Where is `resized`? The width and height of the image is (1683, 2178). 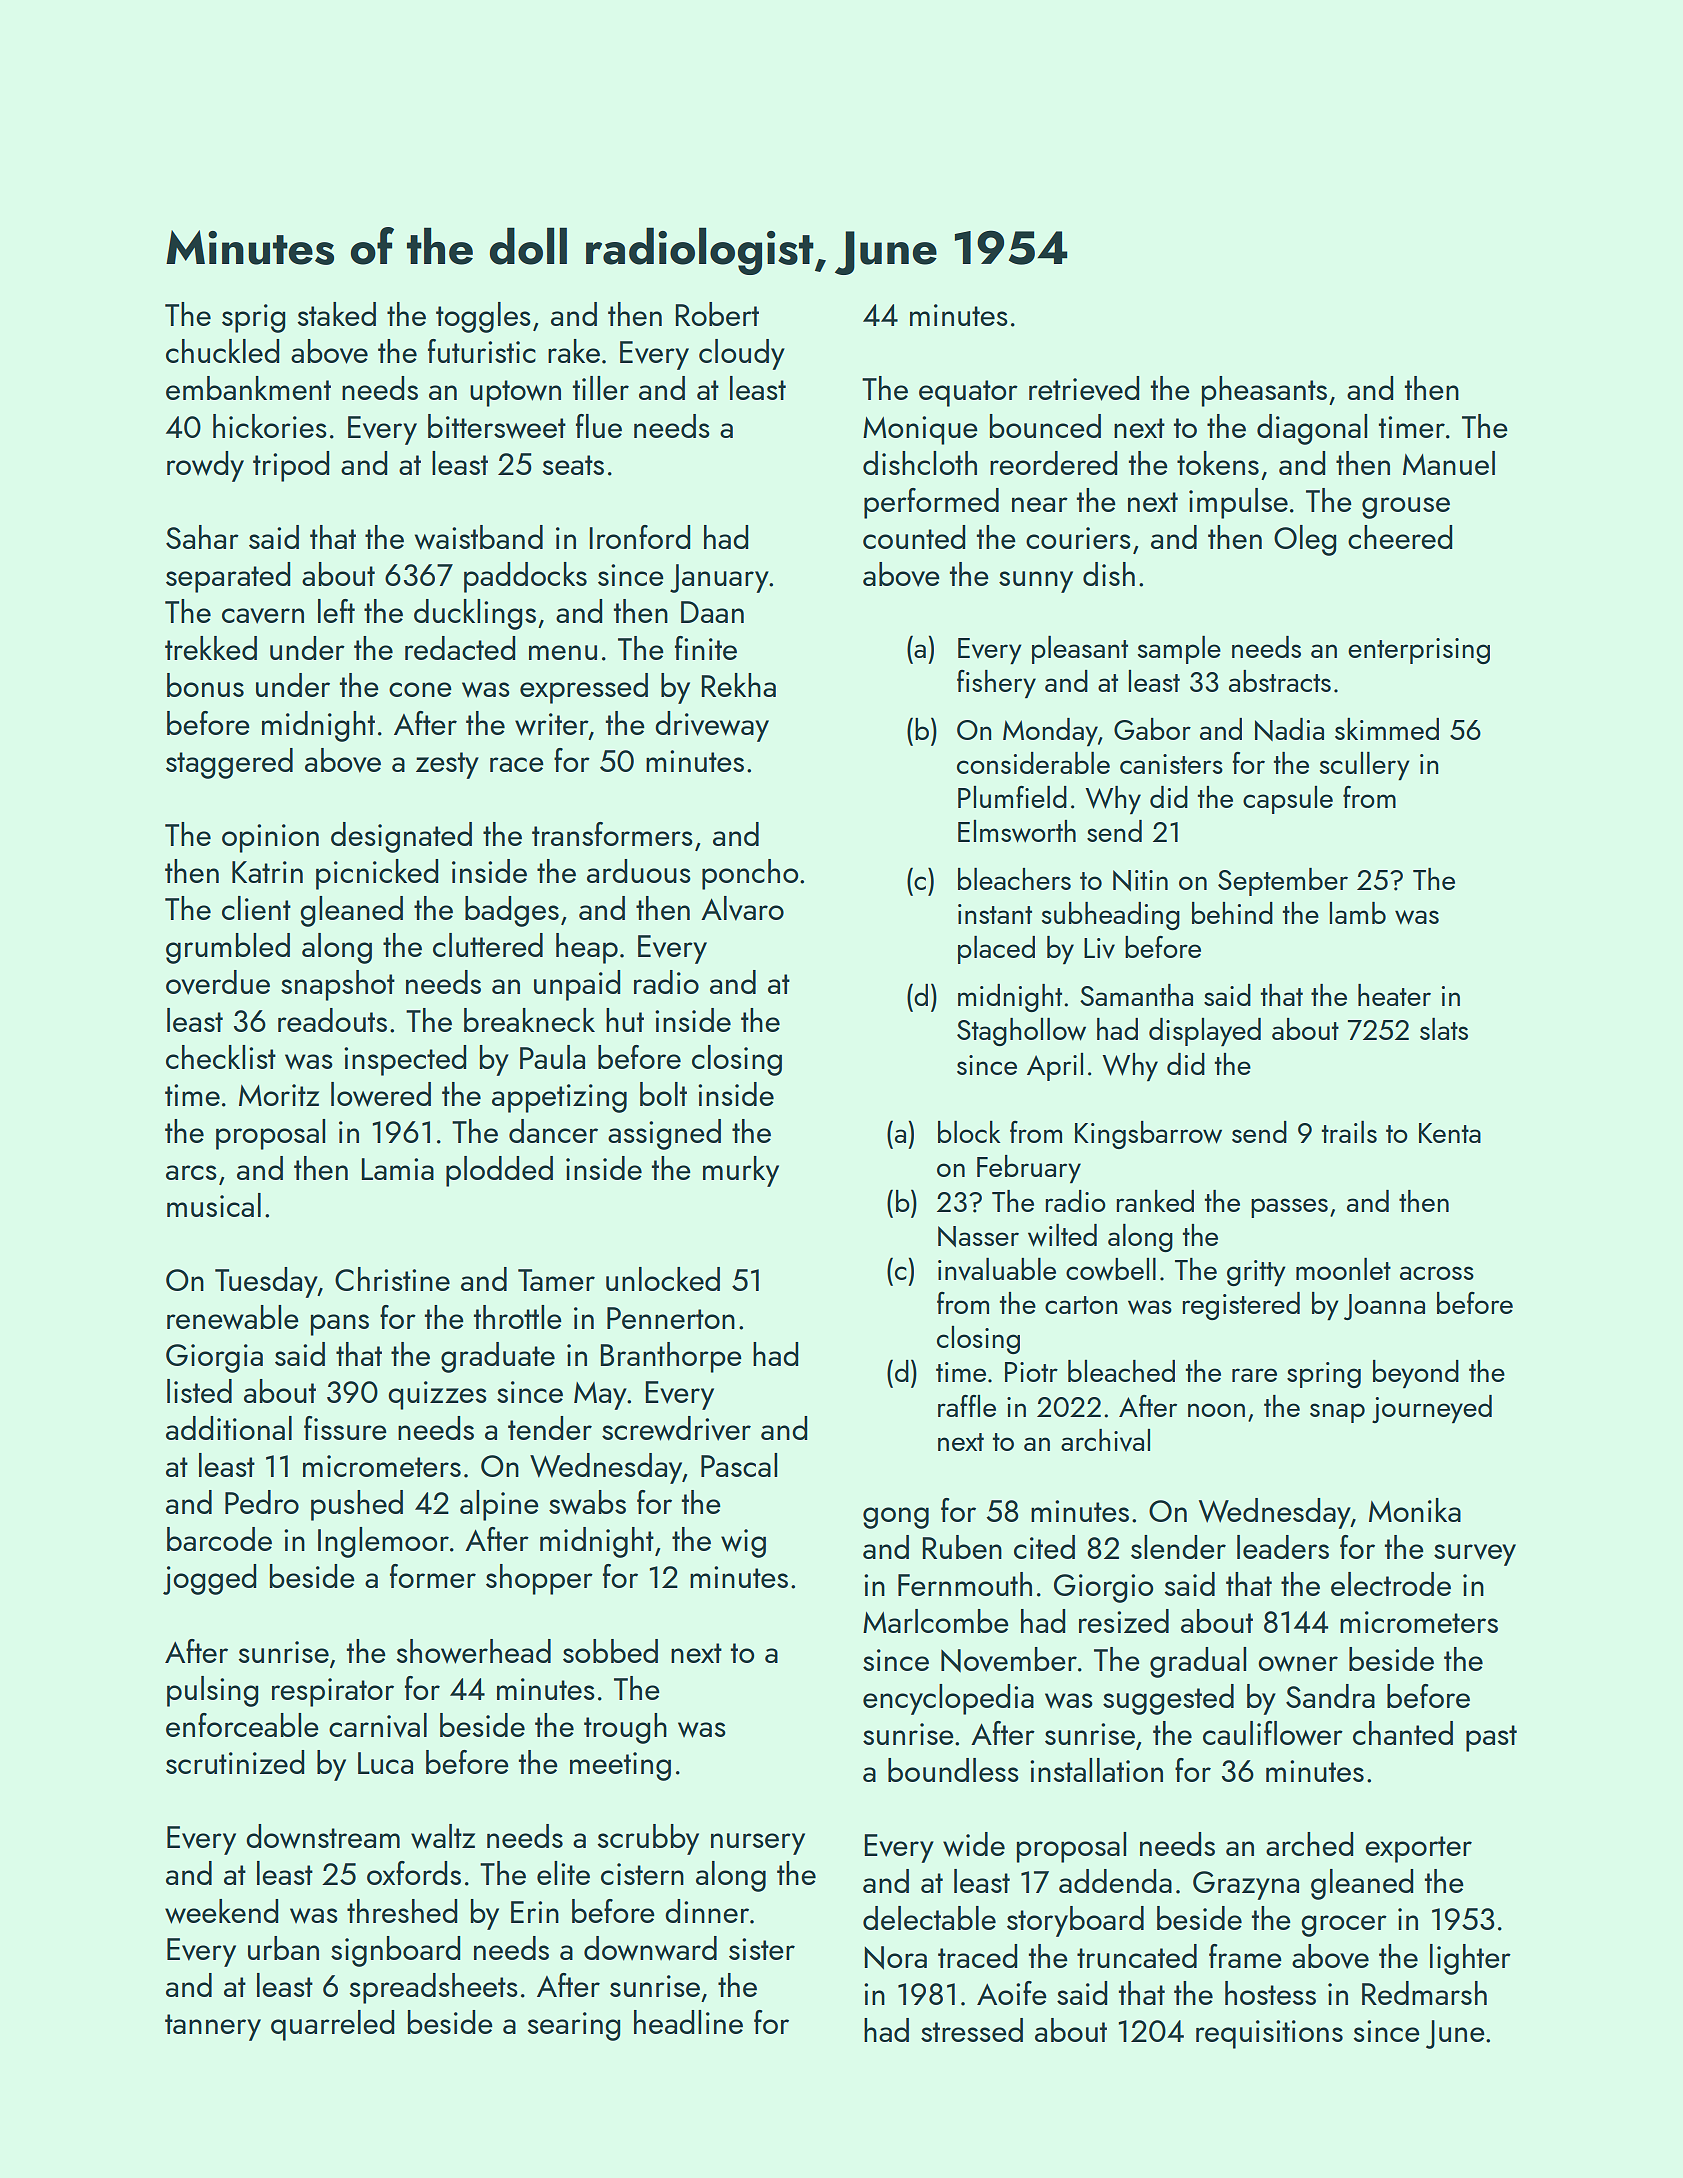
resized is located at coordinates (1124, 1621).
